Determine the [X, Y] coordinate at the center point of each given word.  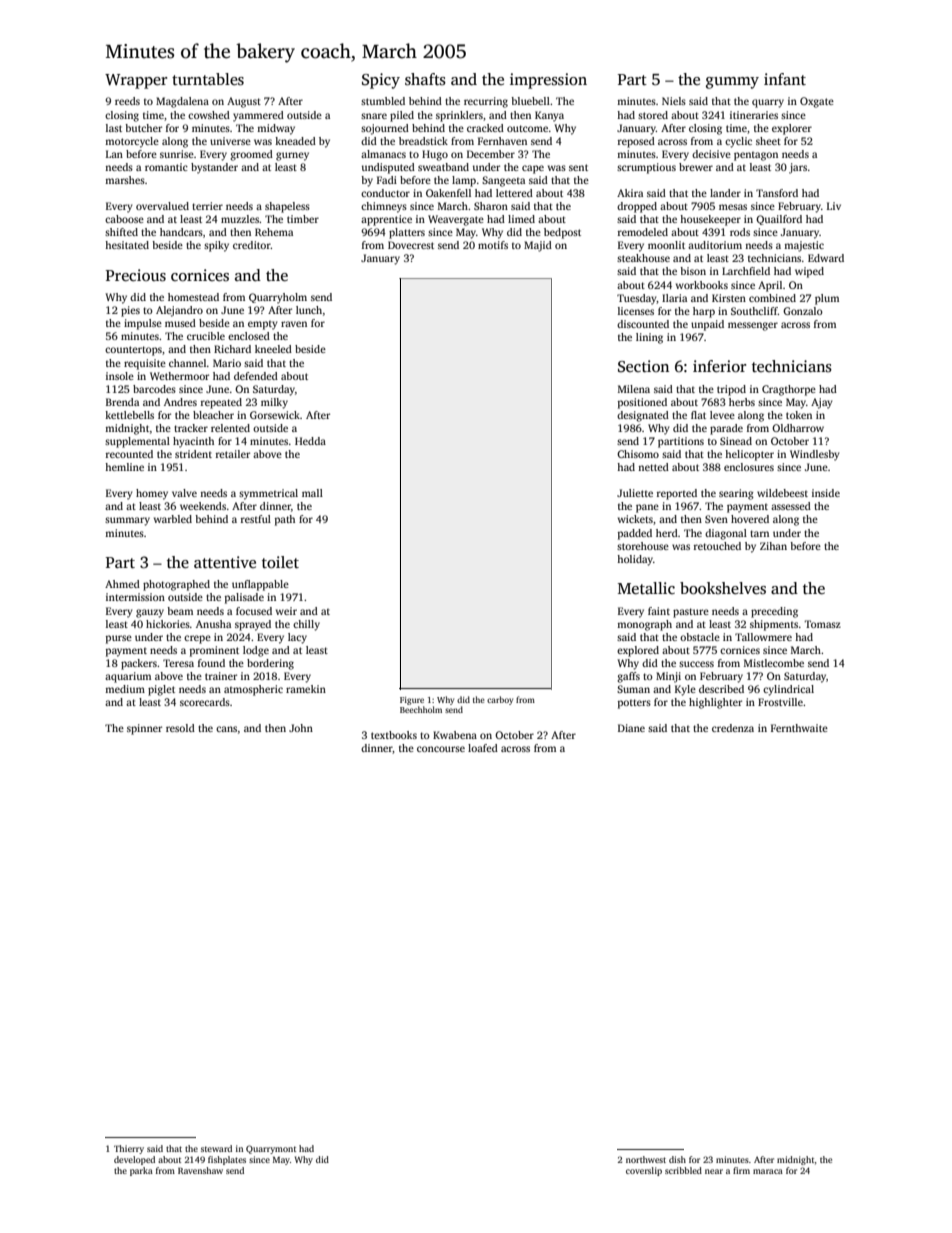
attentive [225, 562]
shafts [425, 79]
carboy [500, 700]
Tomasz [822, 624]
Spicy [381, 81]
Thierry [129, 1149]
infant [785, 79]
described [721, 689]
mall [312, 493]
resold [180, 728]
